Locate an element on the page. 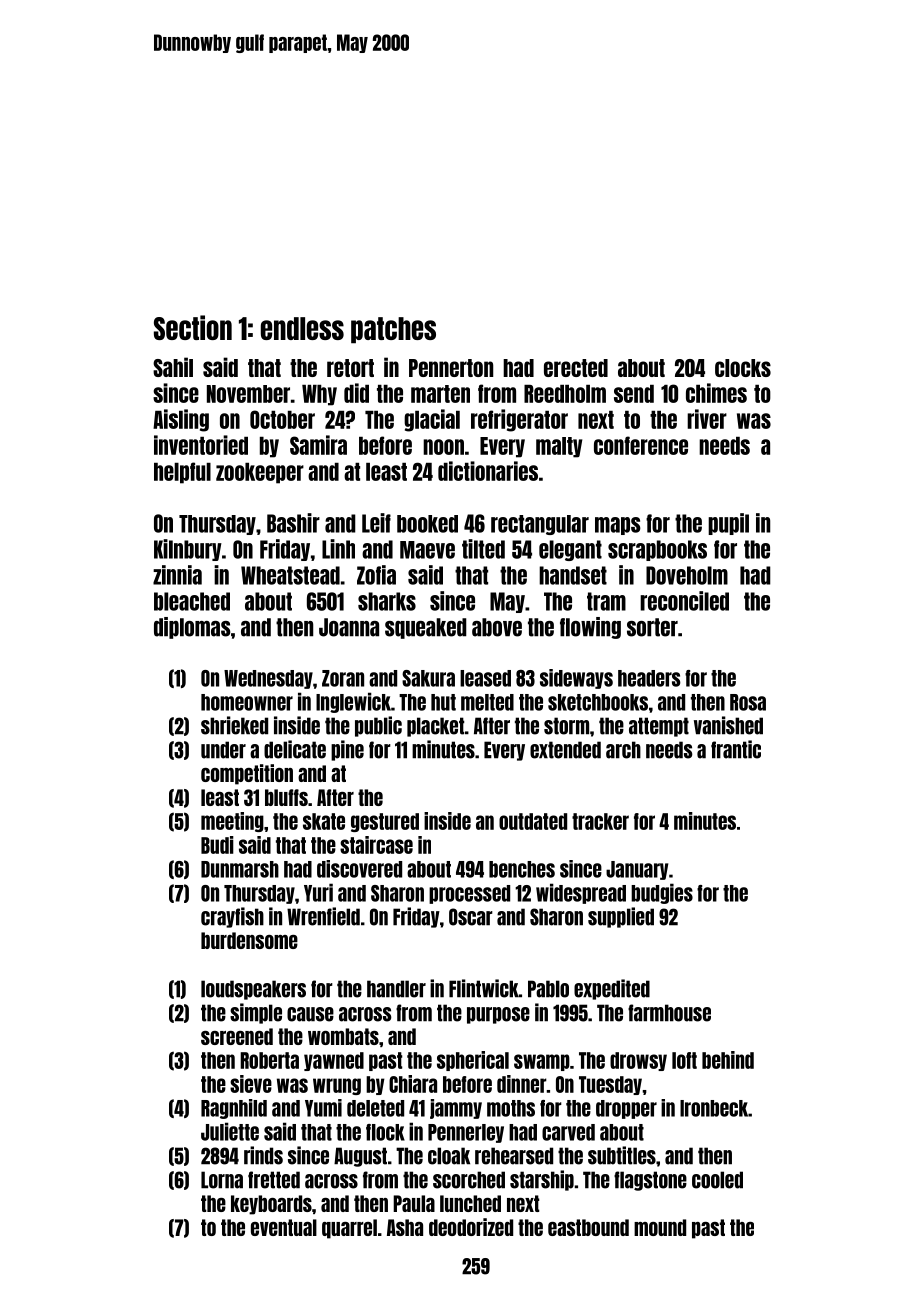 This document has height=1311, width=924. inventoried is located at coordinates (201, 445).
